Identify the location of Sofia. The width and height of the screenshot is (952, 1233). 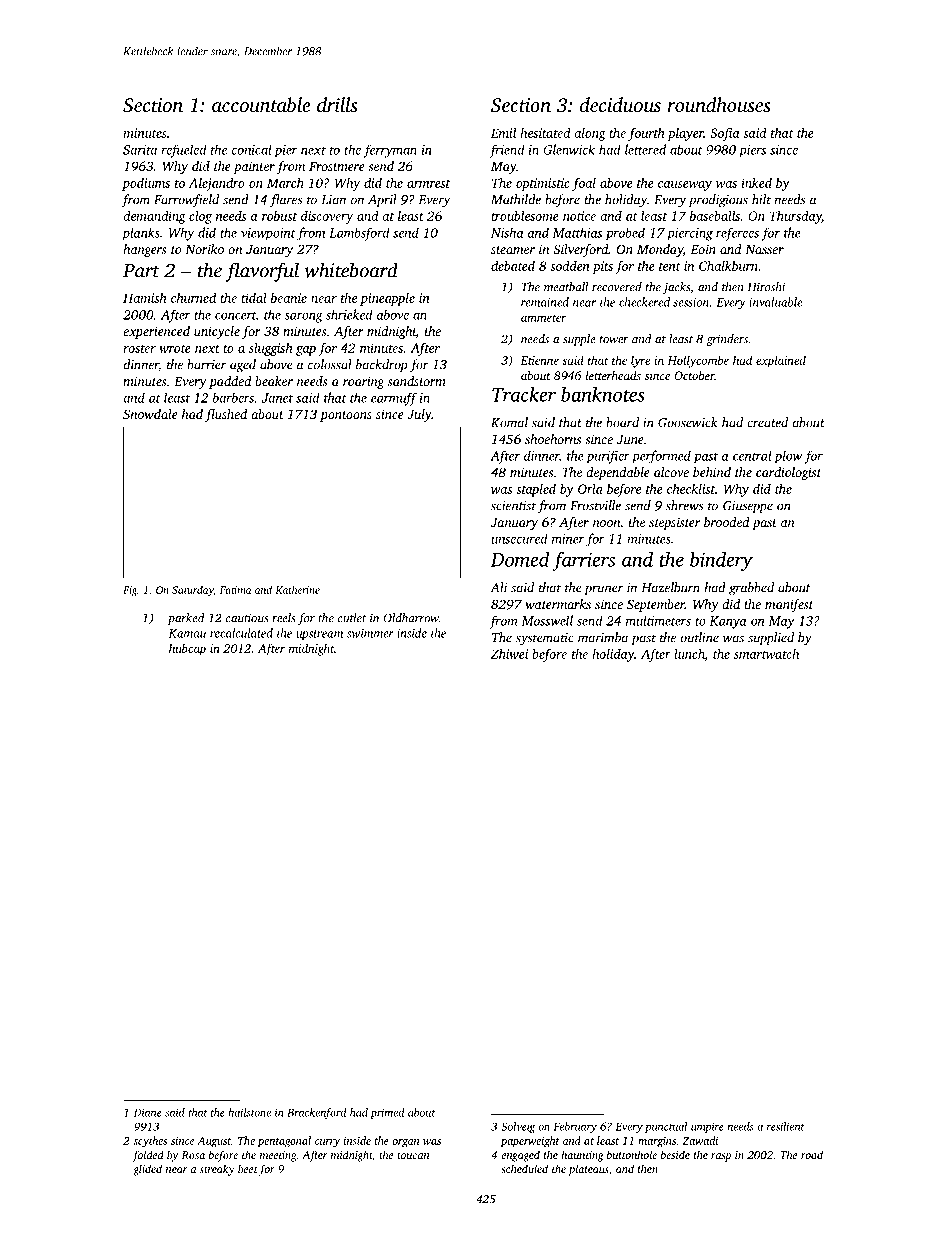
(725, 134).
